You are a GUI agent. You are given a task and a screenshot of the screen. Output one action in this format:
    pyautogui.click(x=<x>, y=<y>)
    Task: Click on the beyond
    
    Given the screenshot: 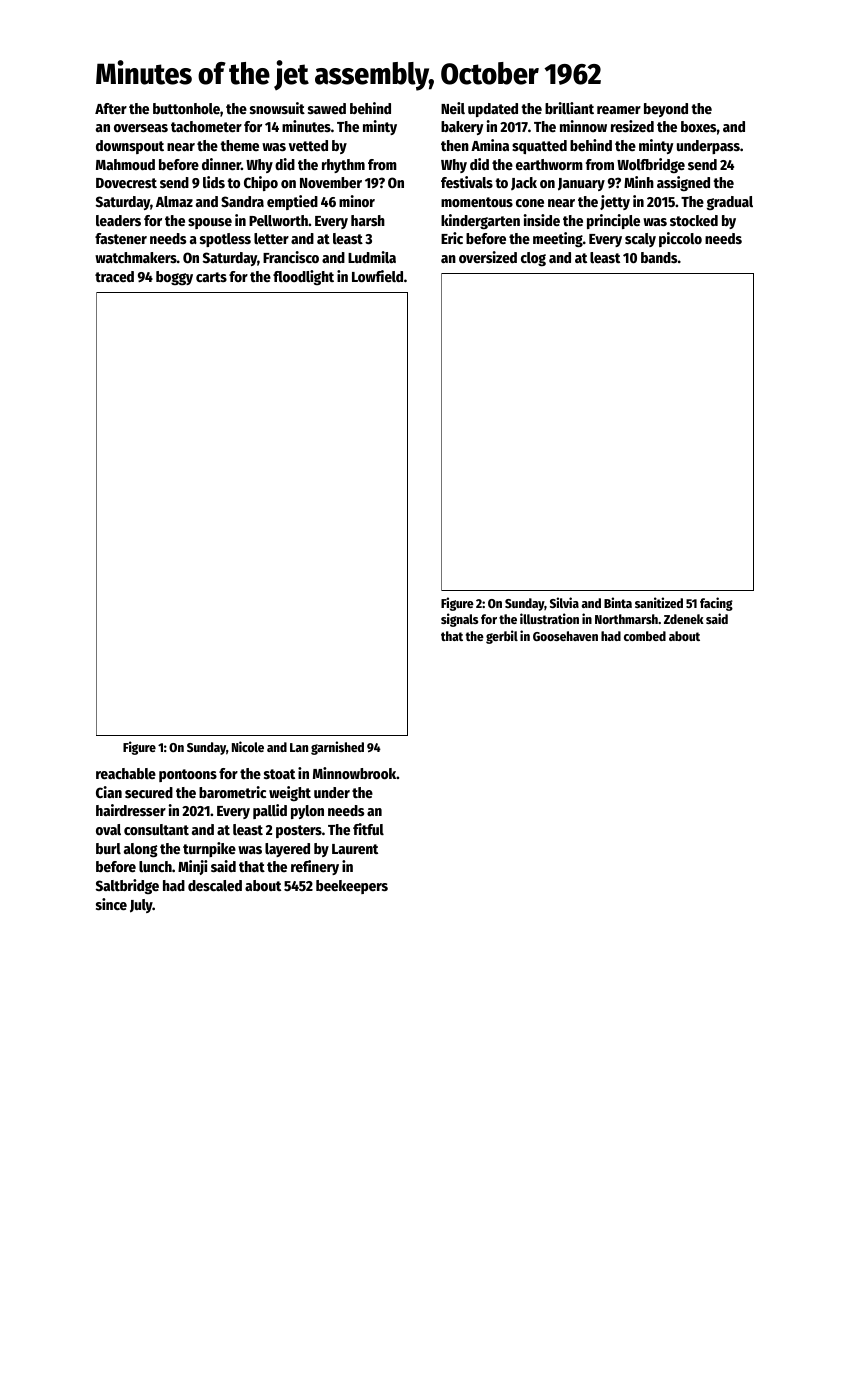 What is the action you would take?
    pyautogui.click(x=666, y=110)
